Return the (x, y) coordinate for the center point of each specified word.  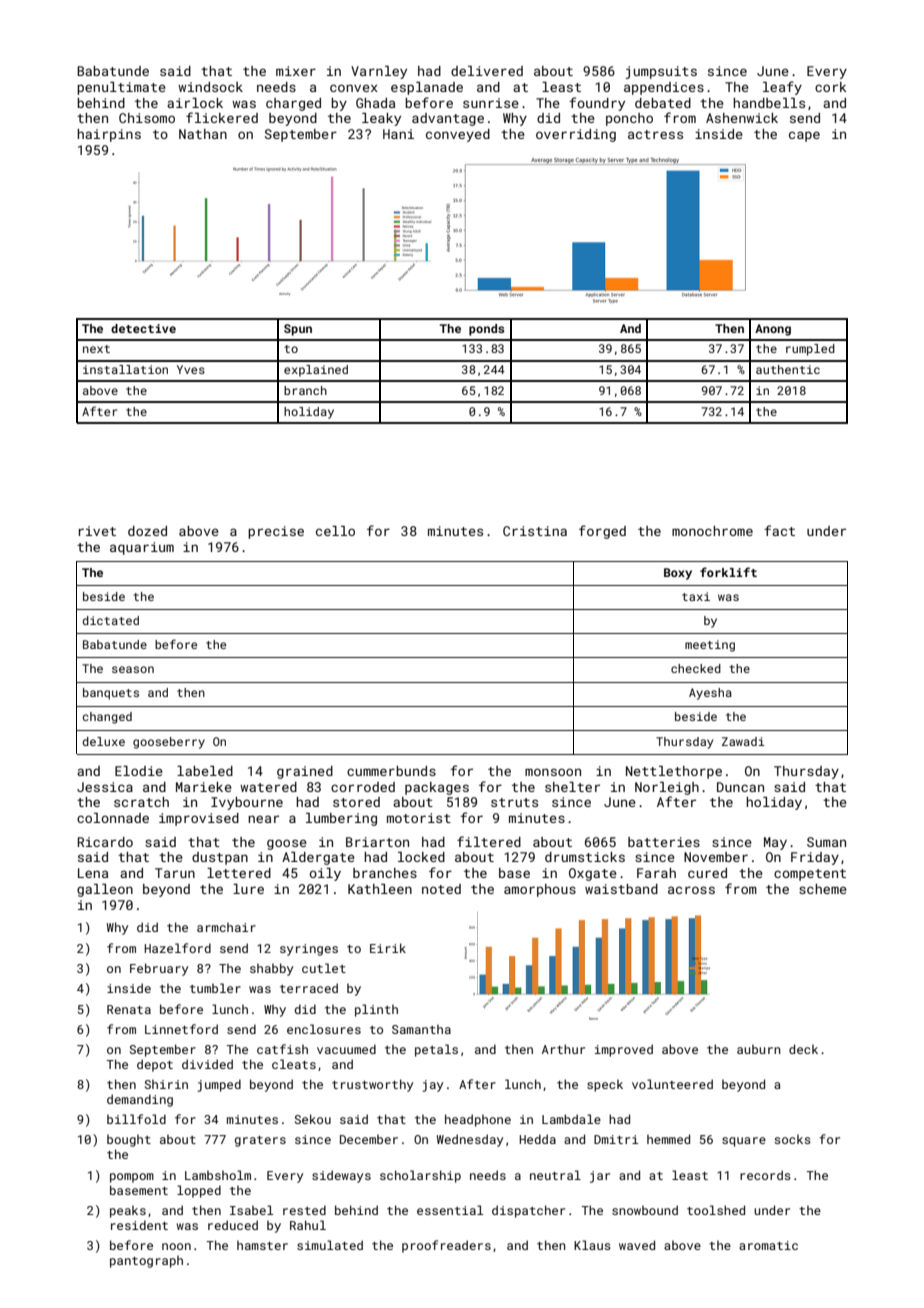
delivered (487, 71)
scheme (823, 889)
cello (335, 531)
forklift (728, 572)
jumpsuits (661, 72)
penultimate (121, 88)
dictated (110, 620)
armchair (226, 927)
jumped (219, 1085)
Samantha (421, 1029)
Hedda (538, 1139)
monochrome (712, 531)
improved (624, 1050)
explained (316, 371)
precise (276, 532)
